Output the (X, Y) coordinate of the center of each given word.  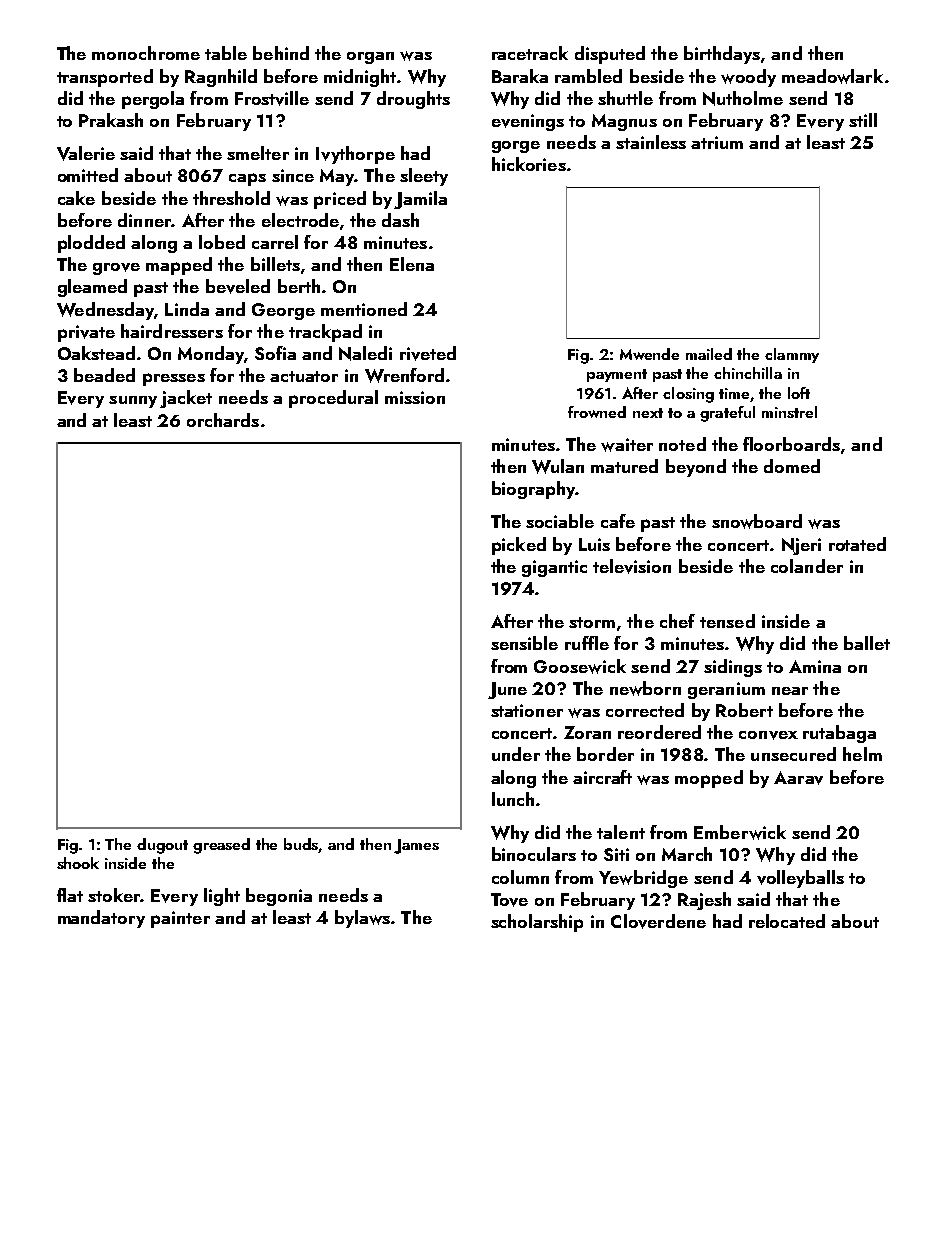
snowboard (757, 521)
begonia (279, 897)
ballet (867, 643)
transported (105, 78)
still (863, 120)
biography (534, 490)
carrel (275, 242)
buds (301, 845)
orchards (223, 420)
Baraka (520, 76)
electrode (300, 220)
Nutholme (743, 98)
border (605, 754)
